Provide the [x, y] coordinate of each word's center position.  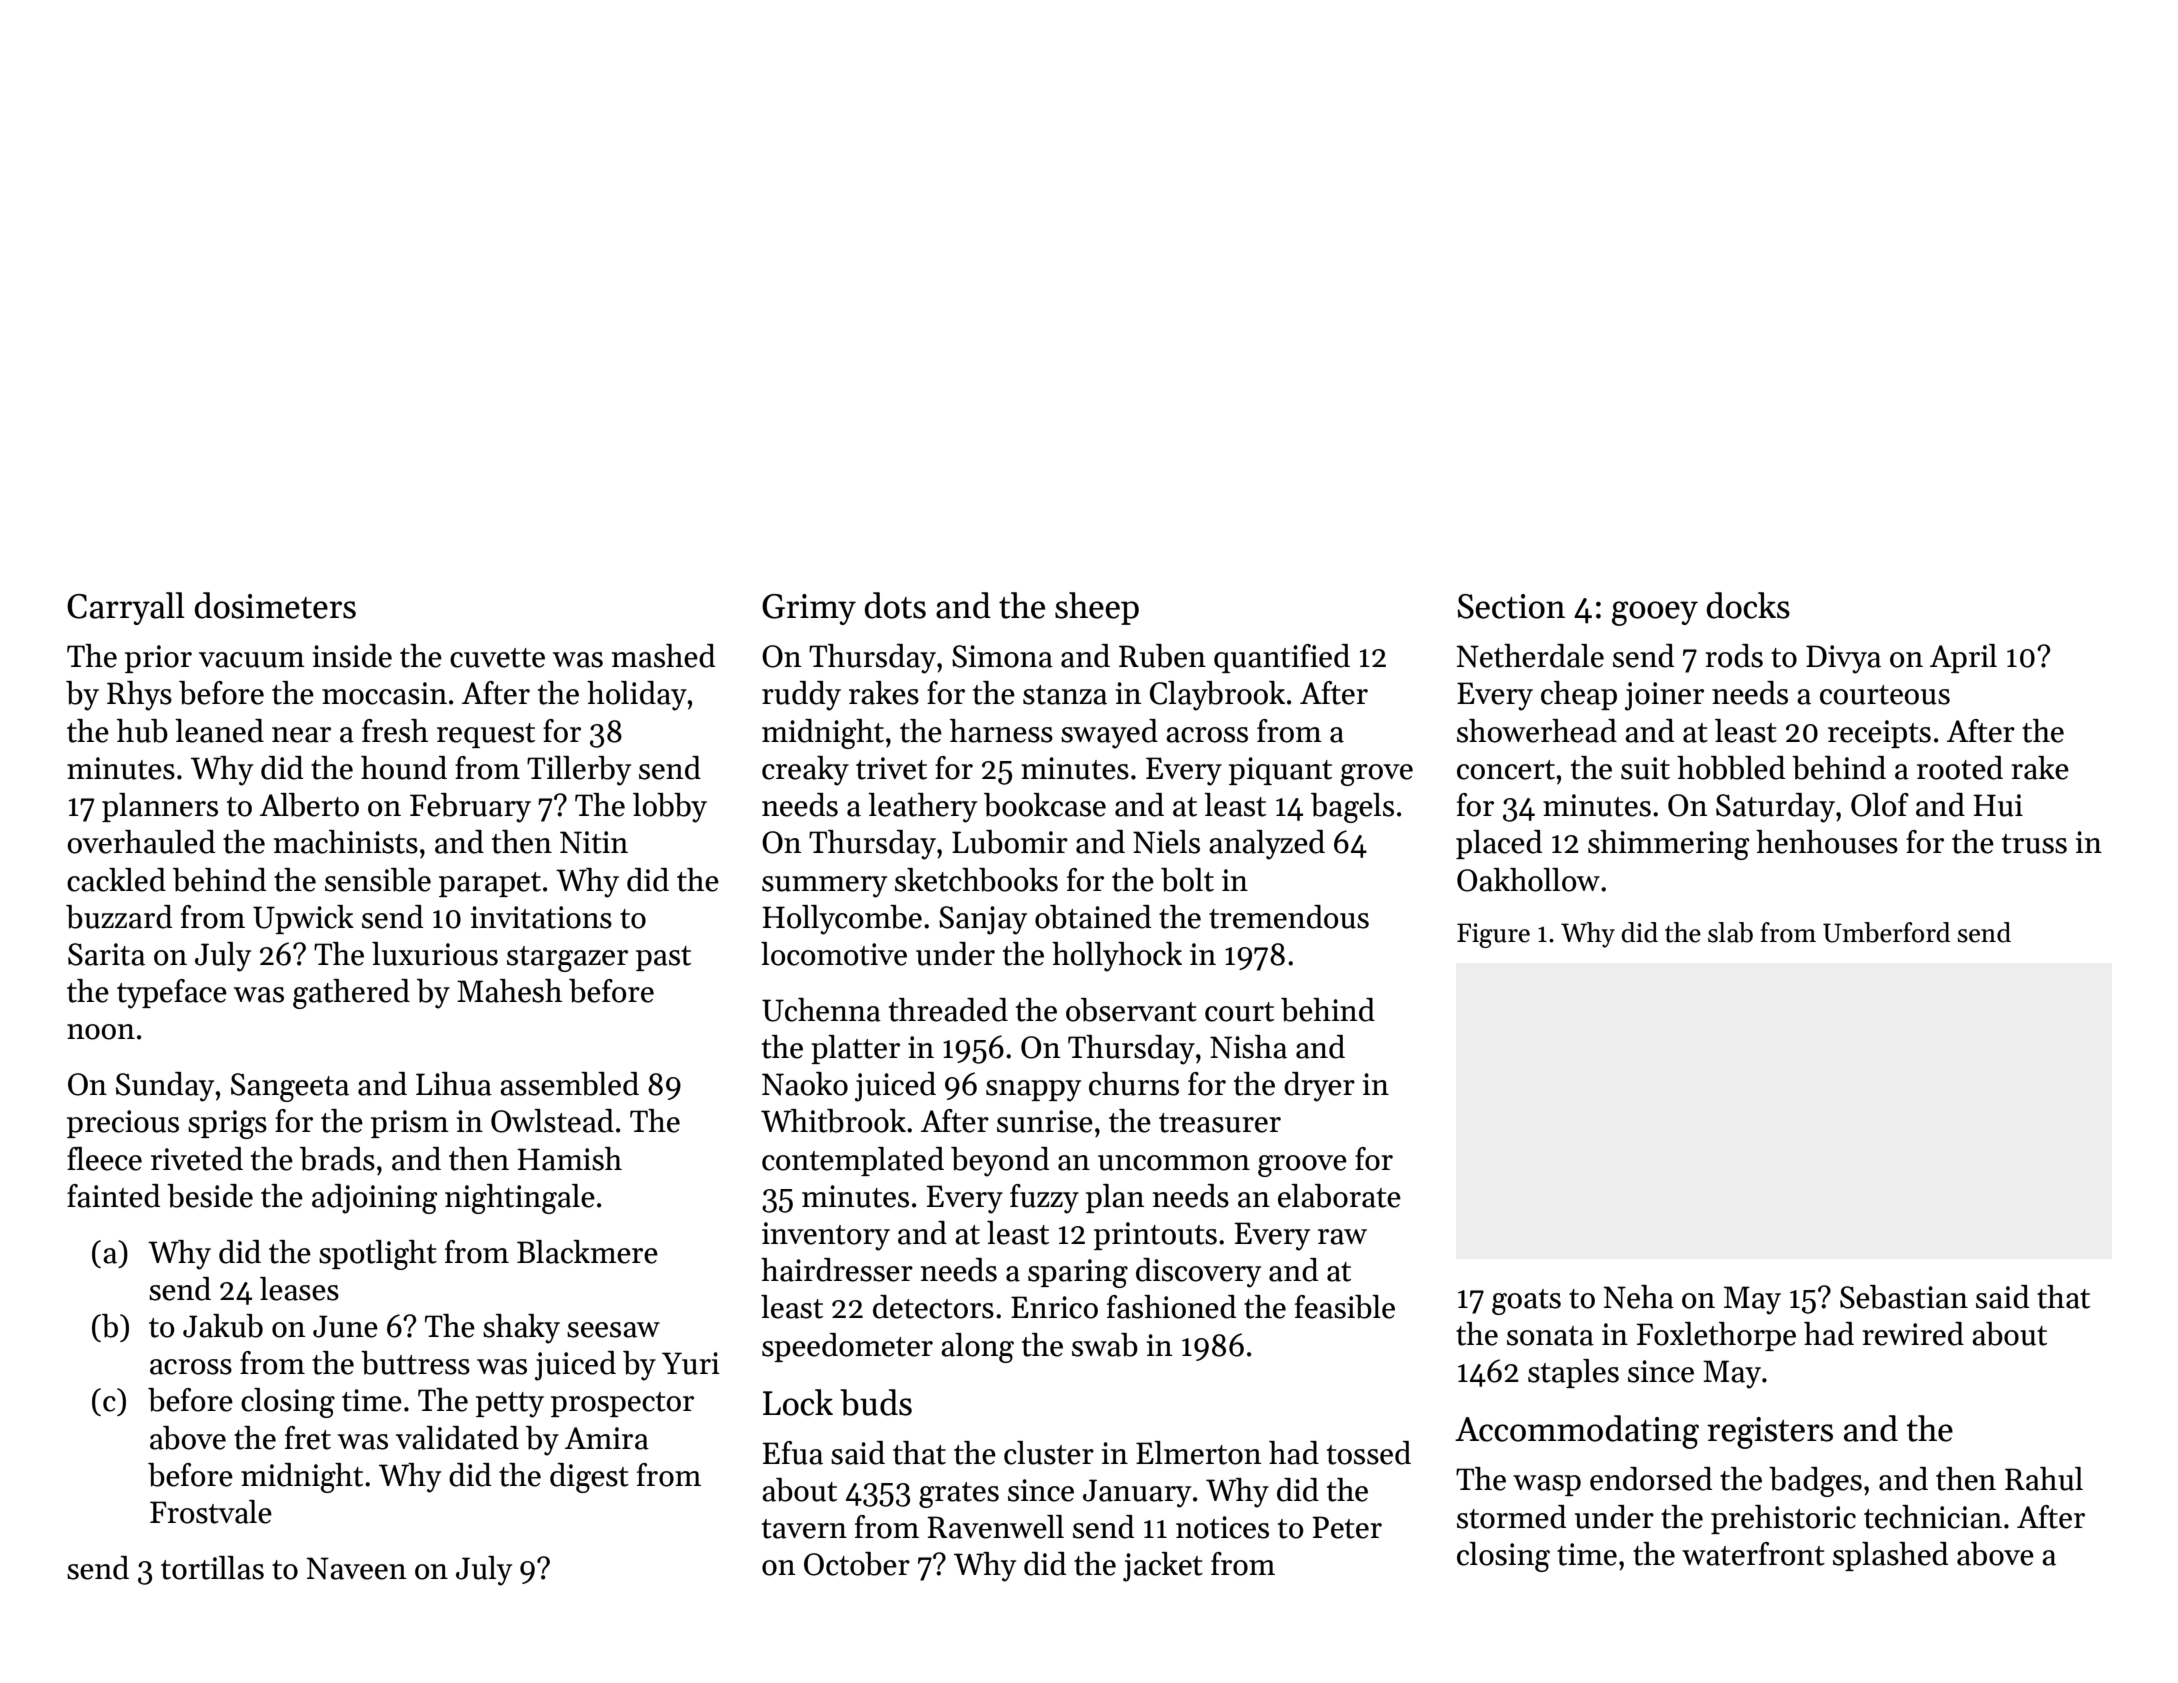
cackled [116, 880]
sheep [1097, 608]
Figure [1493, 935]
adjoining [374, 1199]
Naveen [356, 1568]
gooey [1655, 613]
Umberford [1886, 932]
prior [158, 659]
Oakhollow [1528, 880]
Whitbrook [833, 1121]
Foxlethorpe [1716, 1336]
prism [410, 1124]
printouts [1155, 1236]
